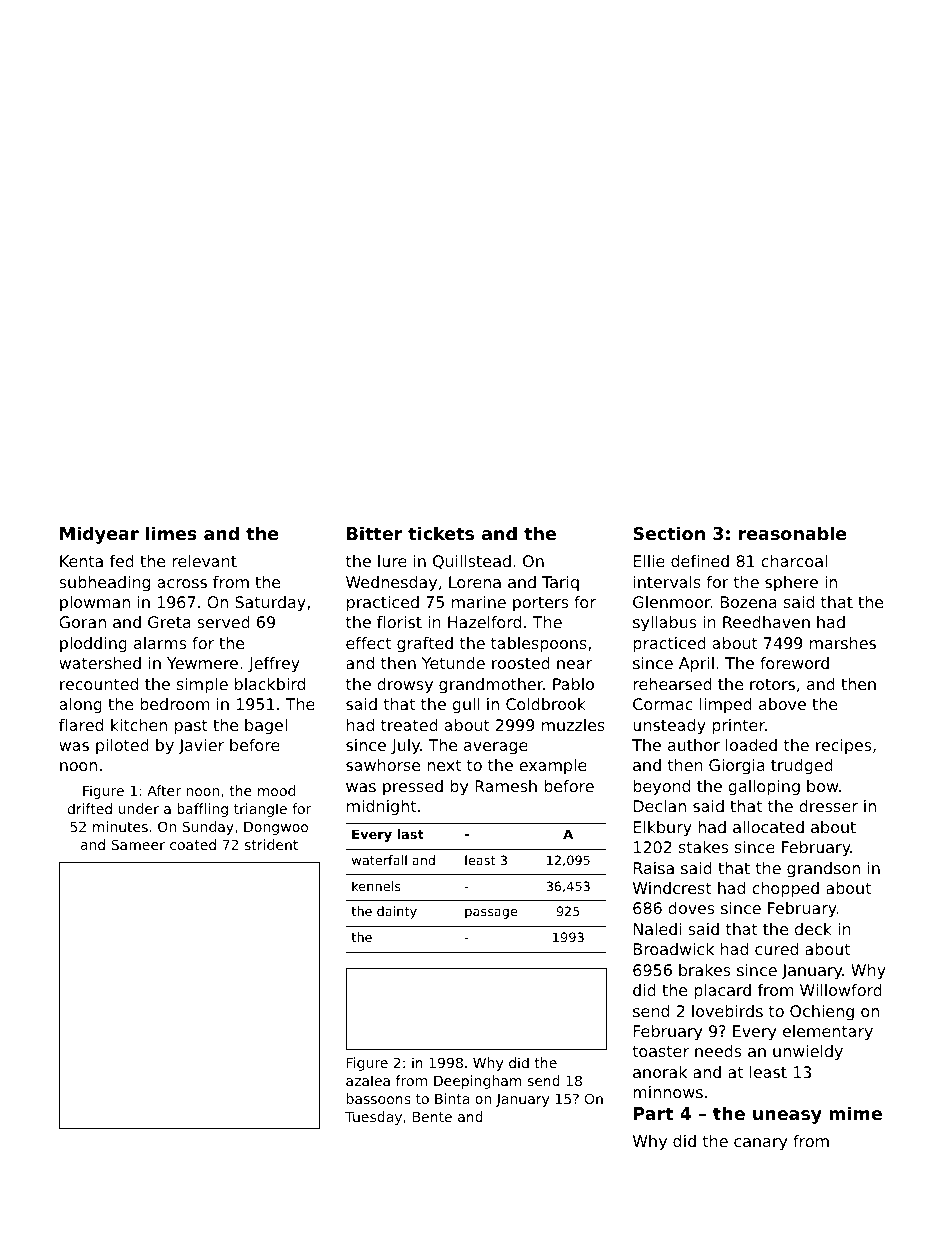 The width and height of the page is (952, 1233). What do you see at coordinates (270, 684) in the page?
I see `blackbird` at bounding box center [270, 684].
